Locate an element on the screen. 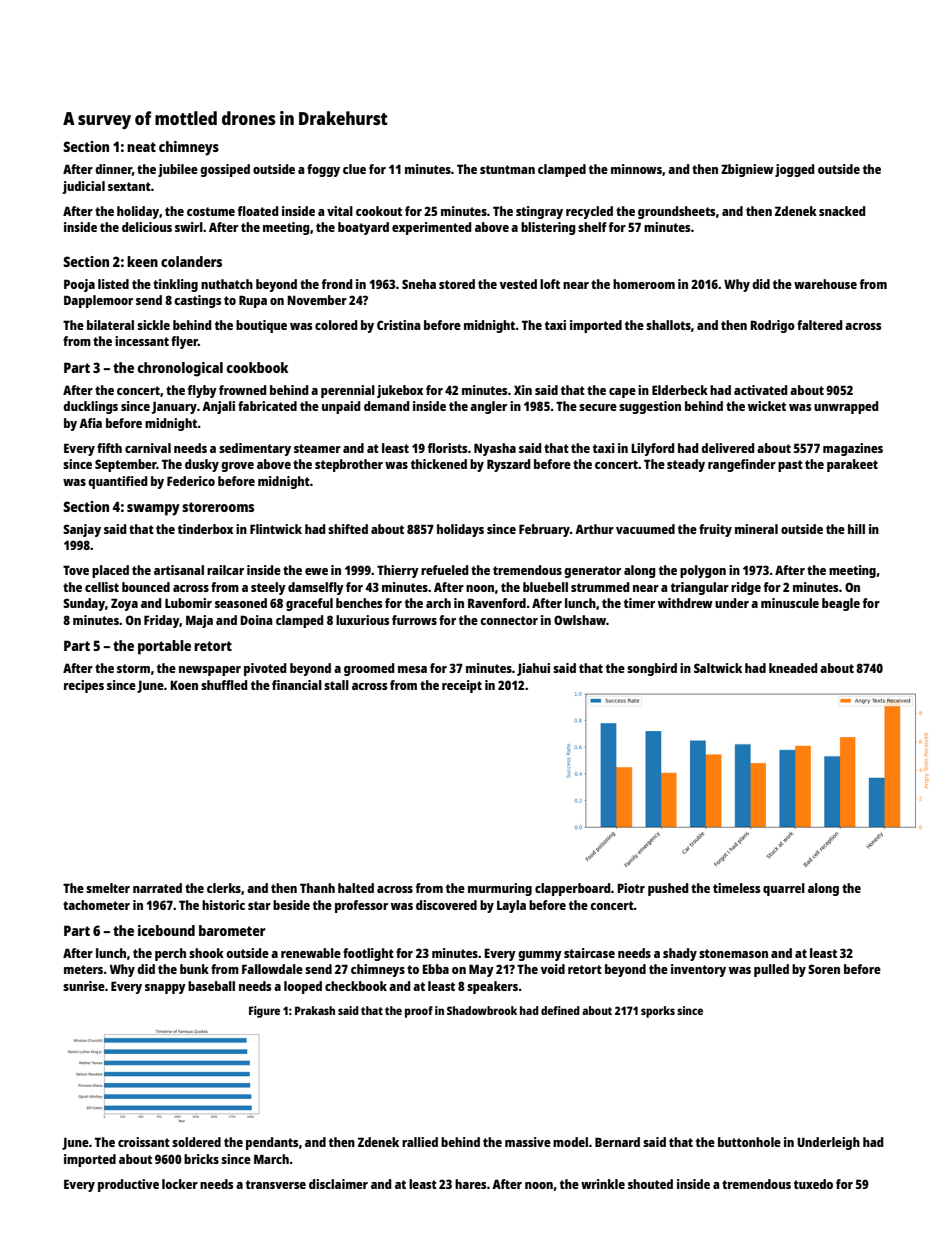  Soren is located at coordinates (824, 969).
